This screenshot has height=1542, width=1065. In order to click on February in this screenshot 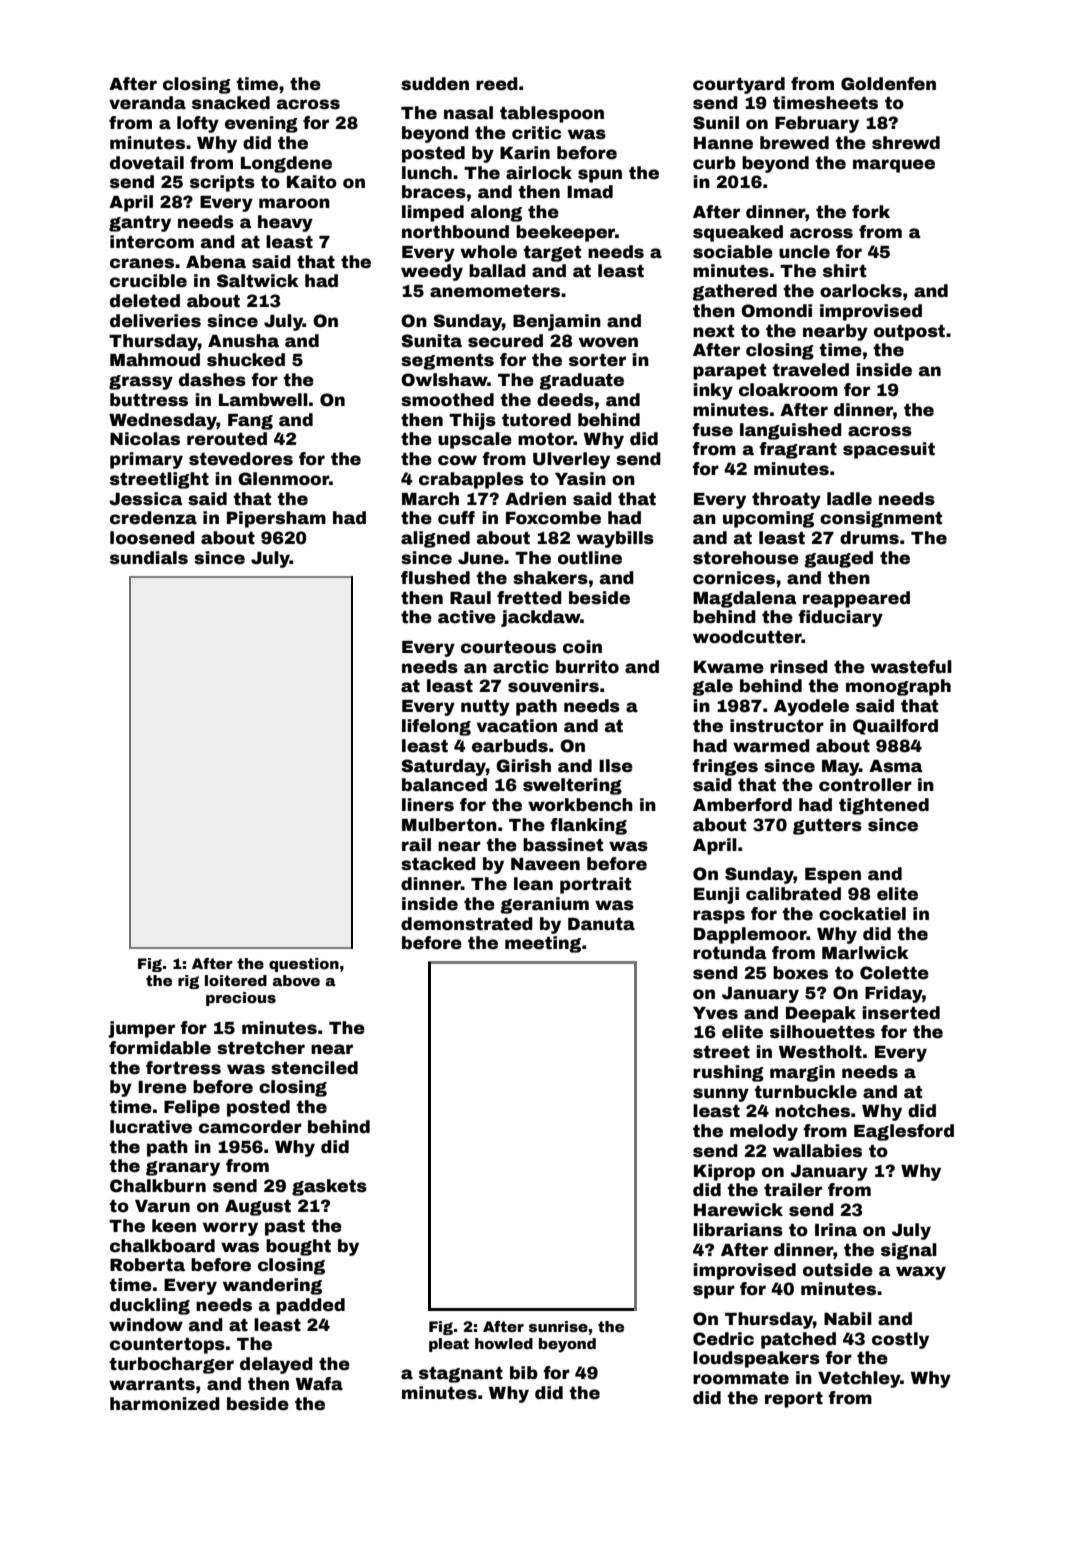, I will do `click(817, 124)`.
